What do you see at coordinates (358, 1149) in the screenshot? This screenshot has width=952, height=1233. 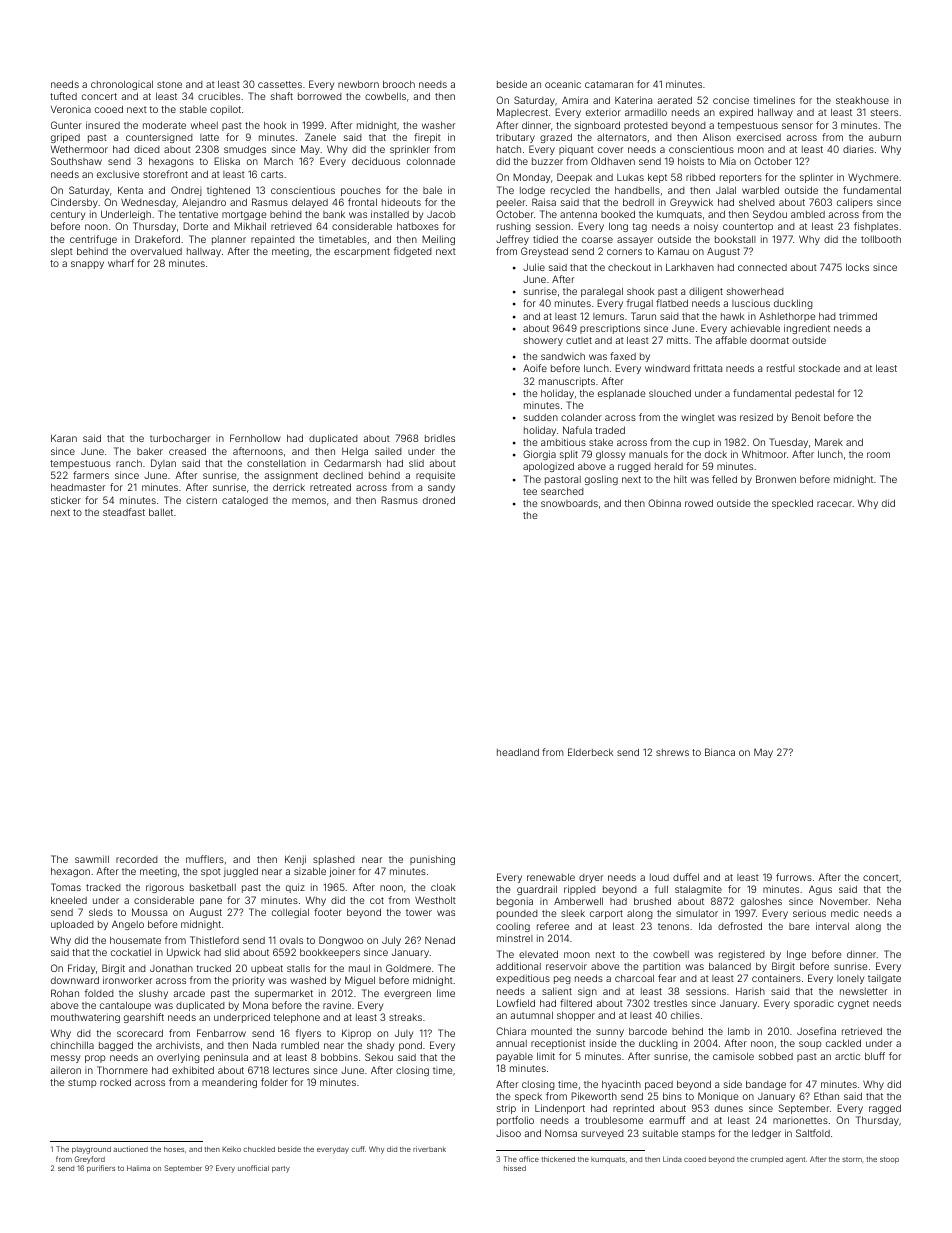 I see `cuff` at bounding box center [358, 1149].
